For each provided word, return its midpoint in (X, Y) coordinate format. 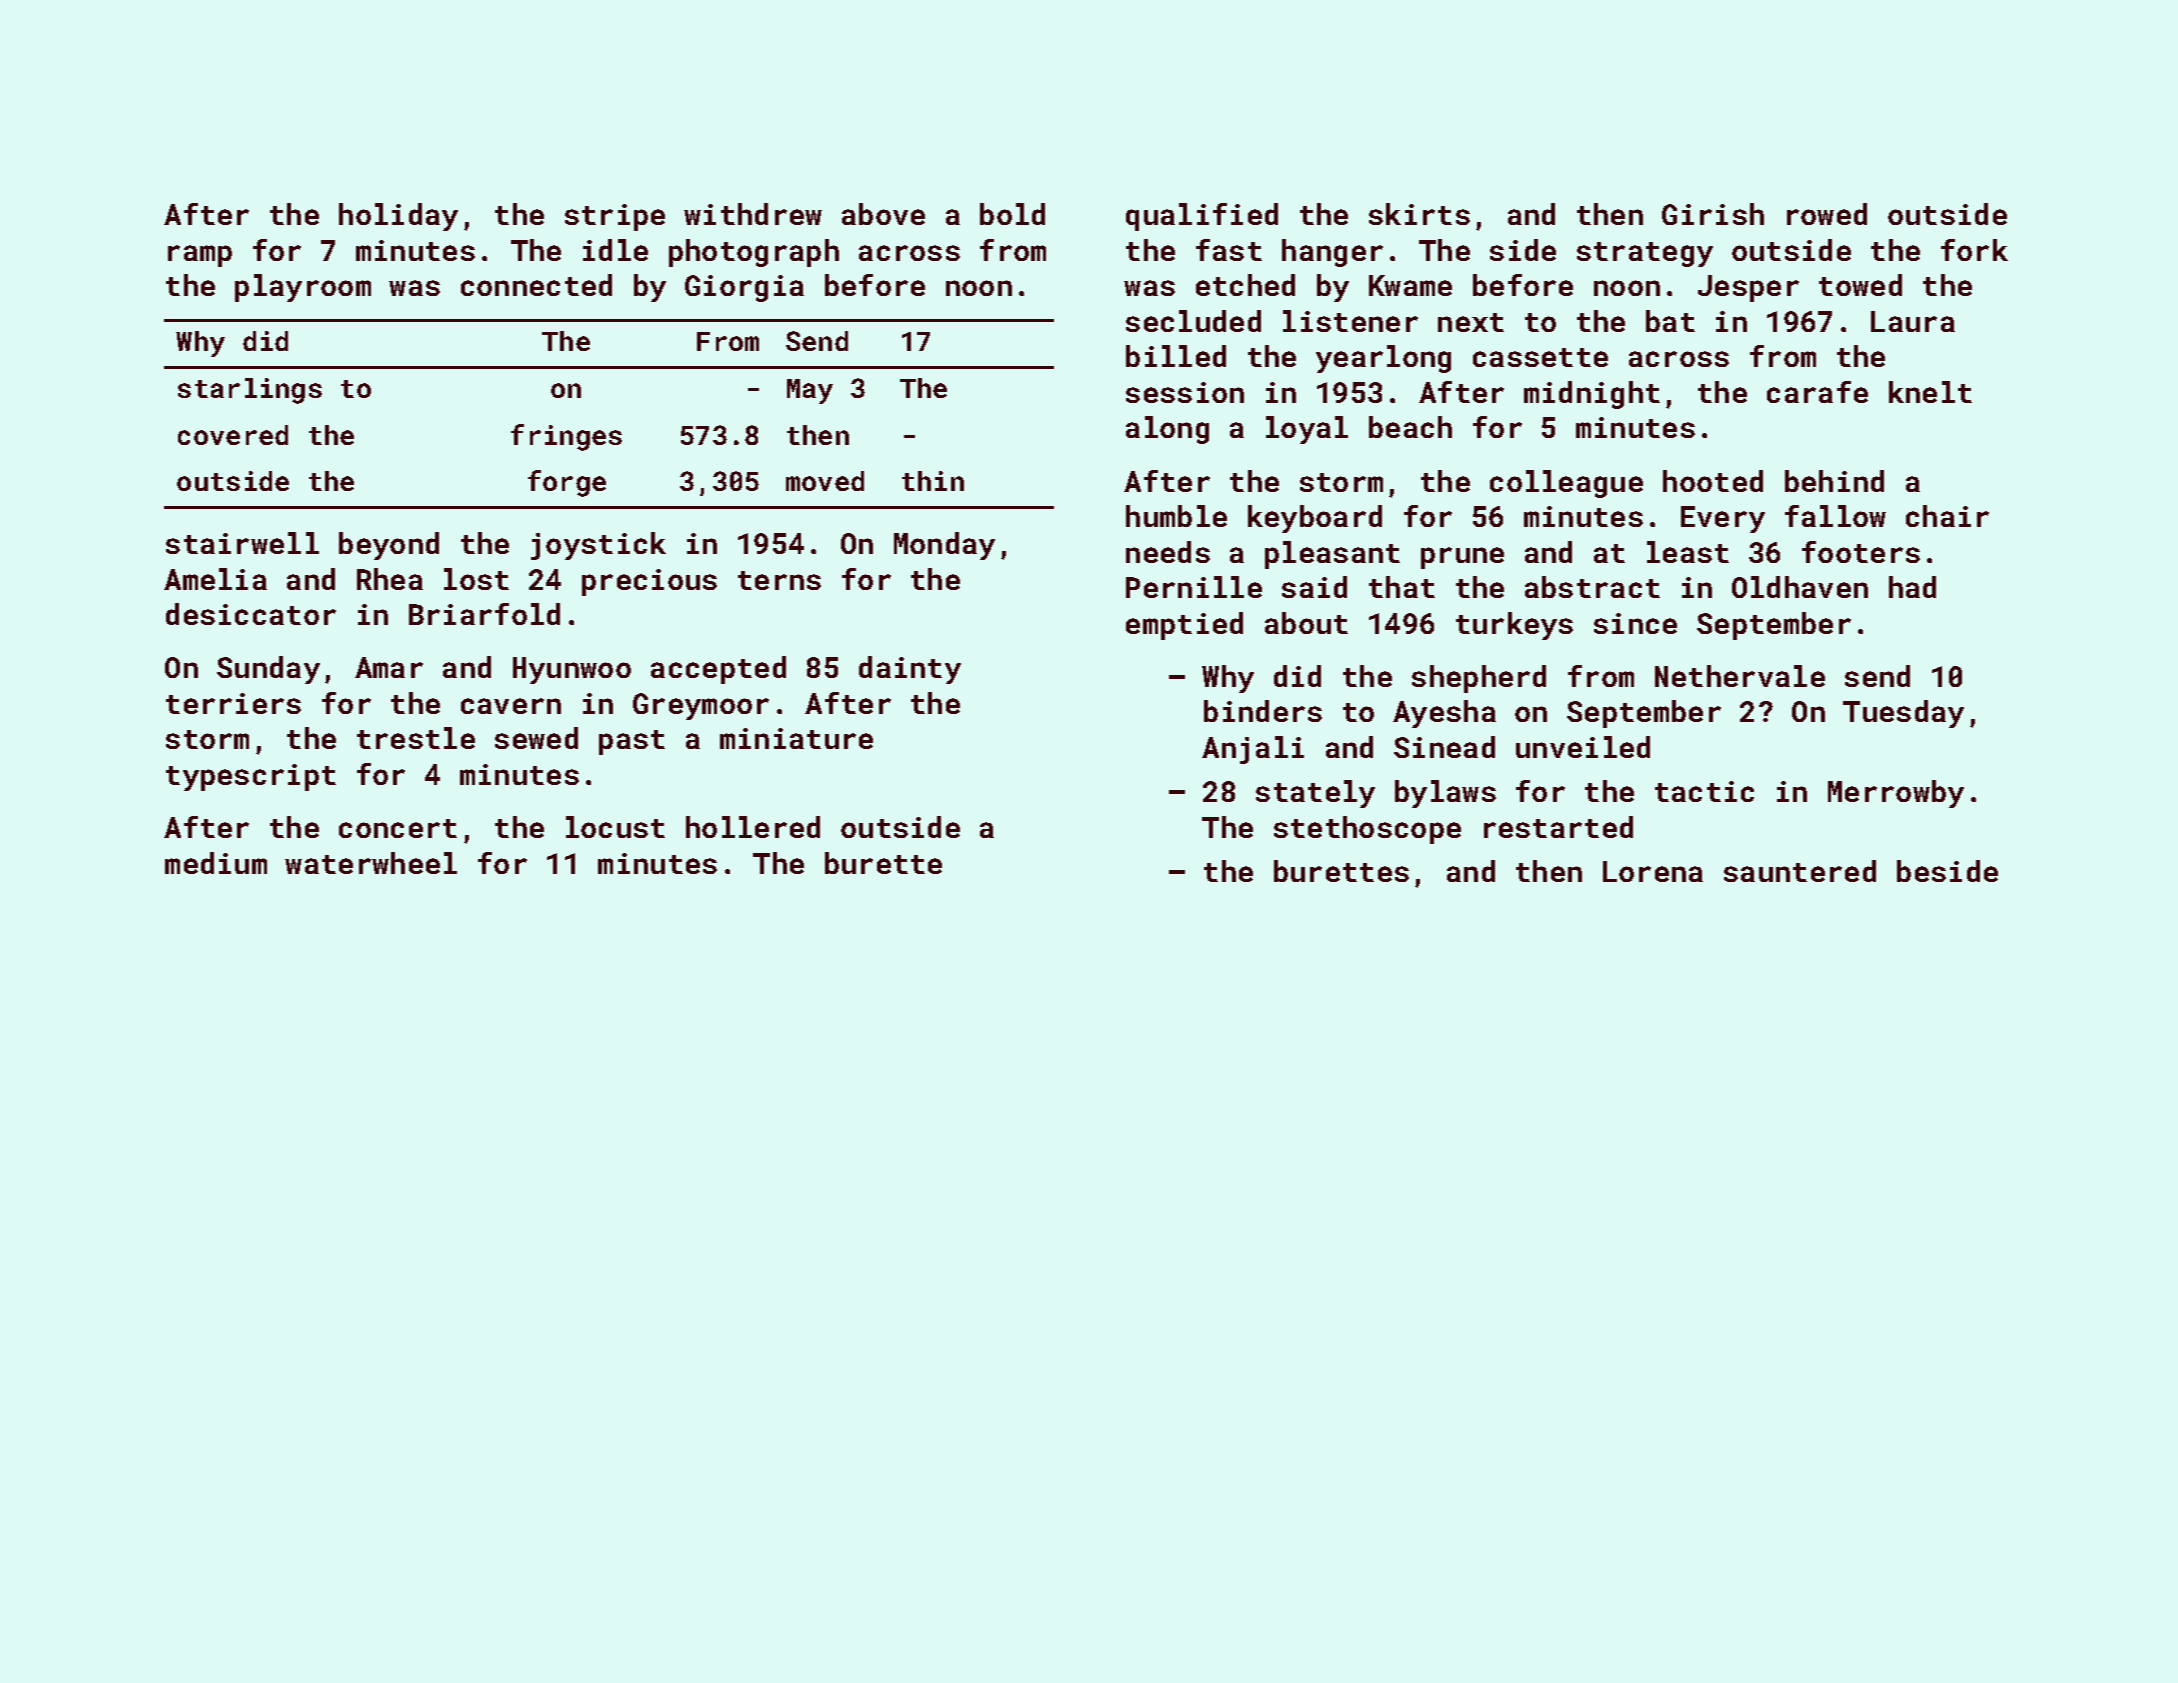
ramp (200, 256)
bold (1012, 214)
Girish (1713, 214)
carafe (1817, 392)
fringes (566, 437)
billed (1176, 356)
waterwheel (371, 863)
